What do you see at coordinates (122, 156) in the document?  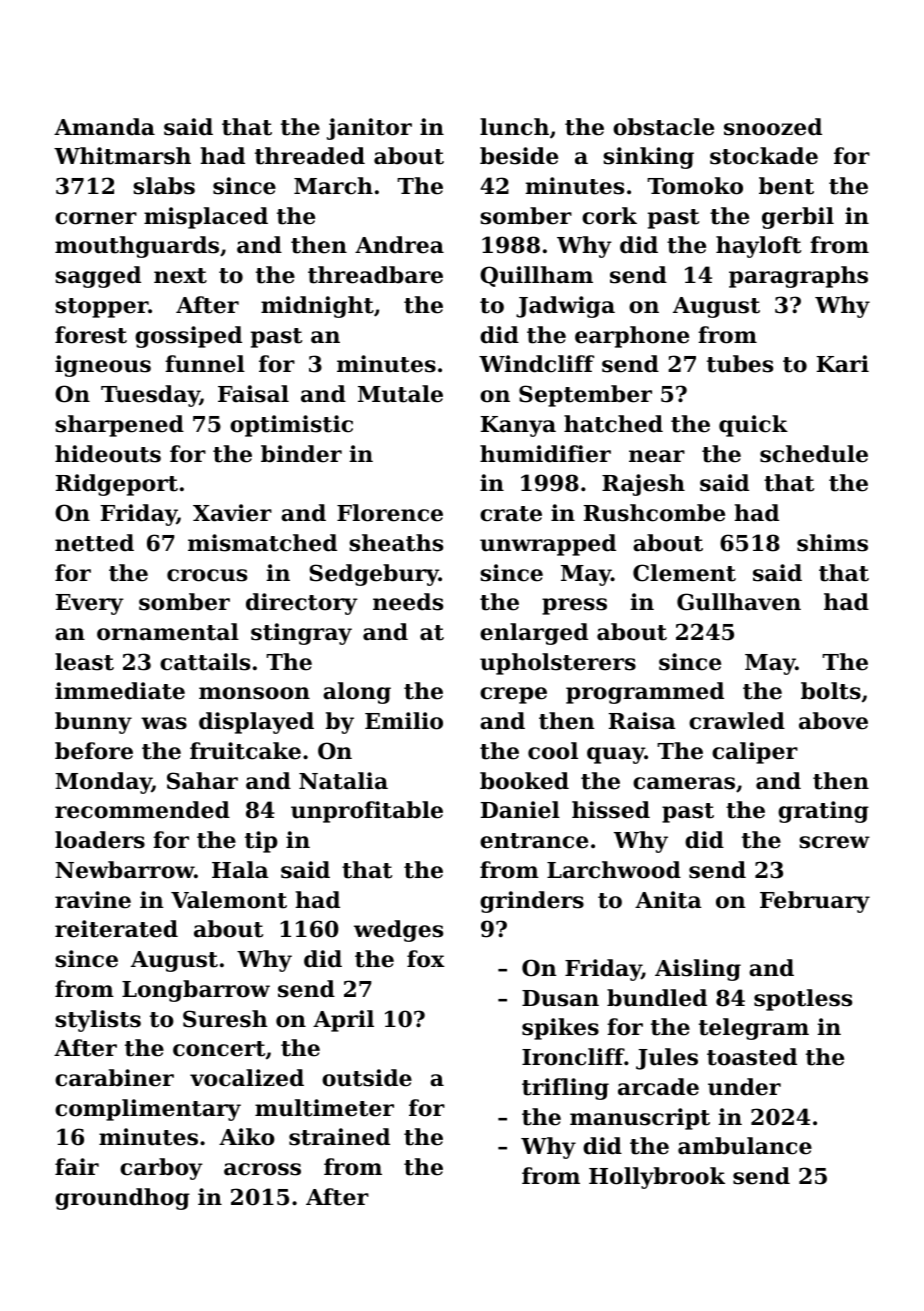 I see `Whitmarsh` at bounding box center [122, 156].
